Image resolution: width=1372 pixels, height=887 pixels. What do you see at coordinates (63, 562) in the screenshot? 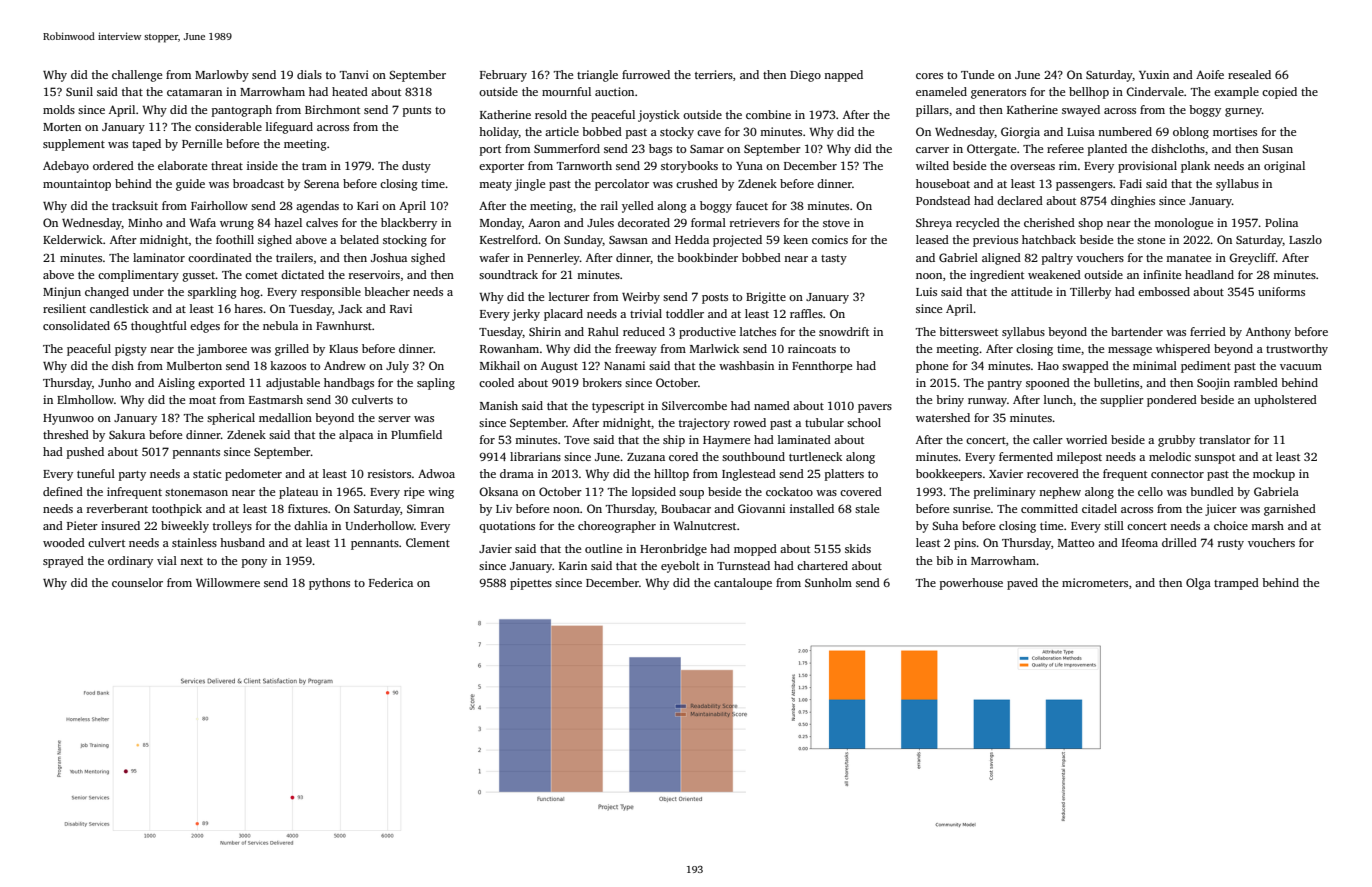
I see `sprayed` at bounding box center [63, 562].
